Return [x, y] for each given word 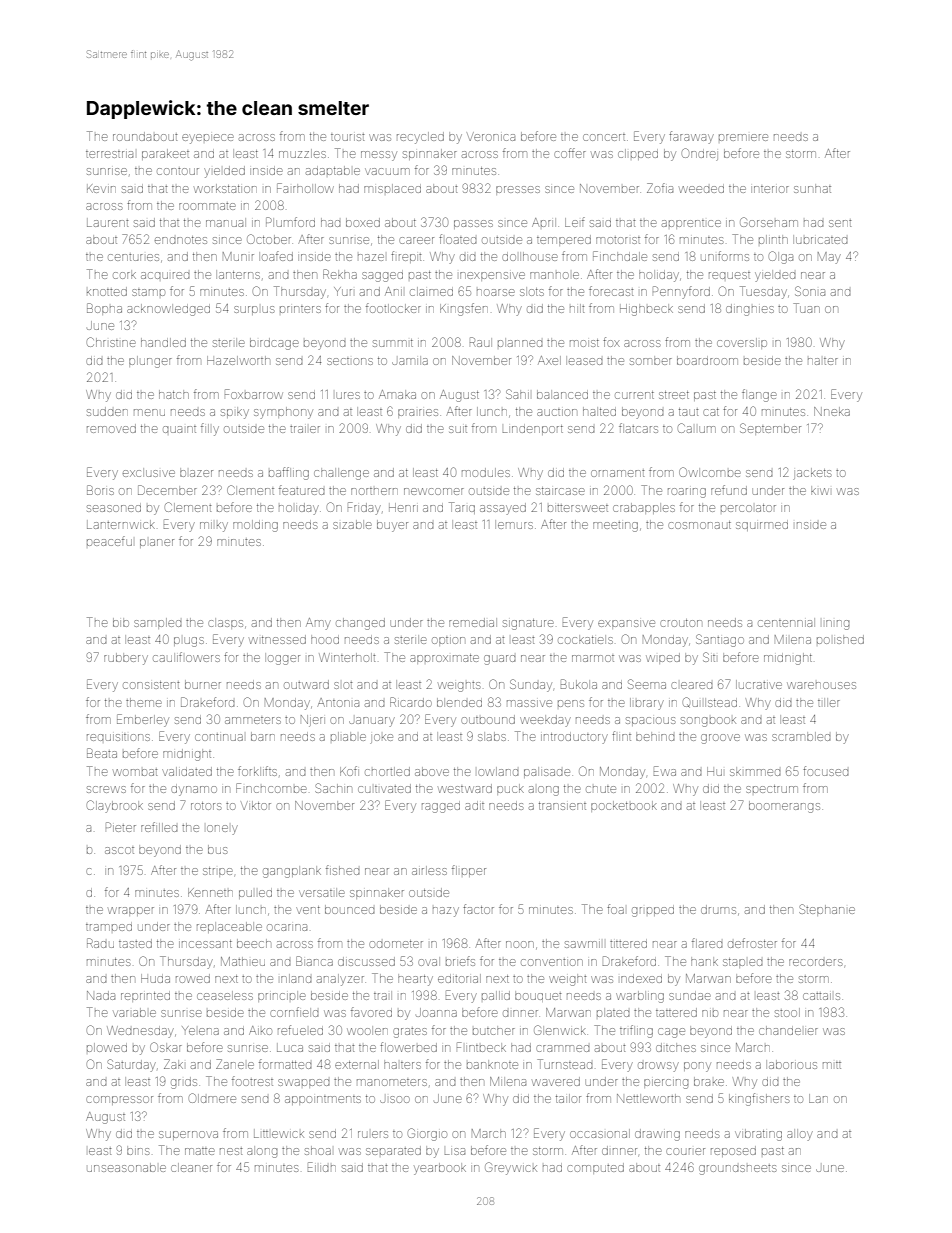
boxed [363, 222]
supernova [188, 1135]
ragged [441, 808]
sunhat [812, 188]
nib [710, 1013]
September [770, 429]
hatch [174, 394]
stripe [218, 872]
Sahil [517, 394]
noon [520, 944]
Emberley [143, 720]
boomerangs [784, 807]
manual [226, 222]
